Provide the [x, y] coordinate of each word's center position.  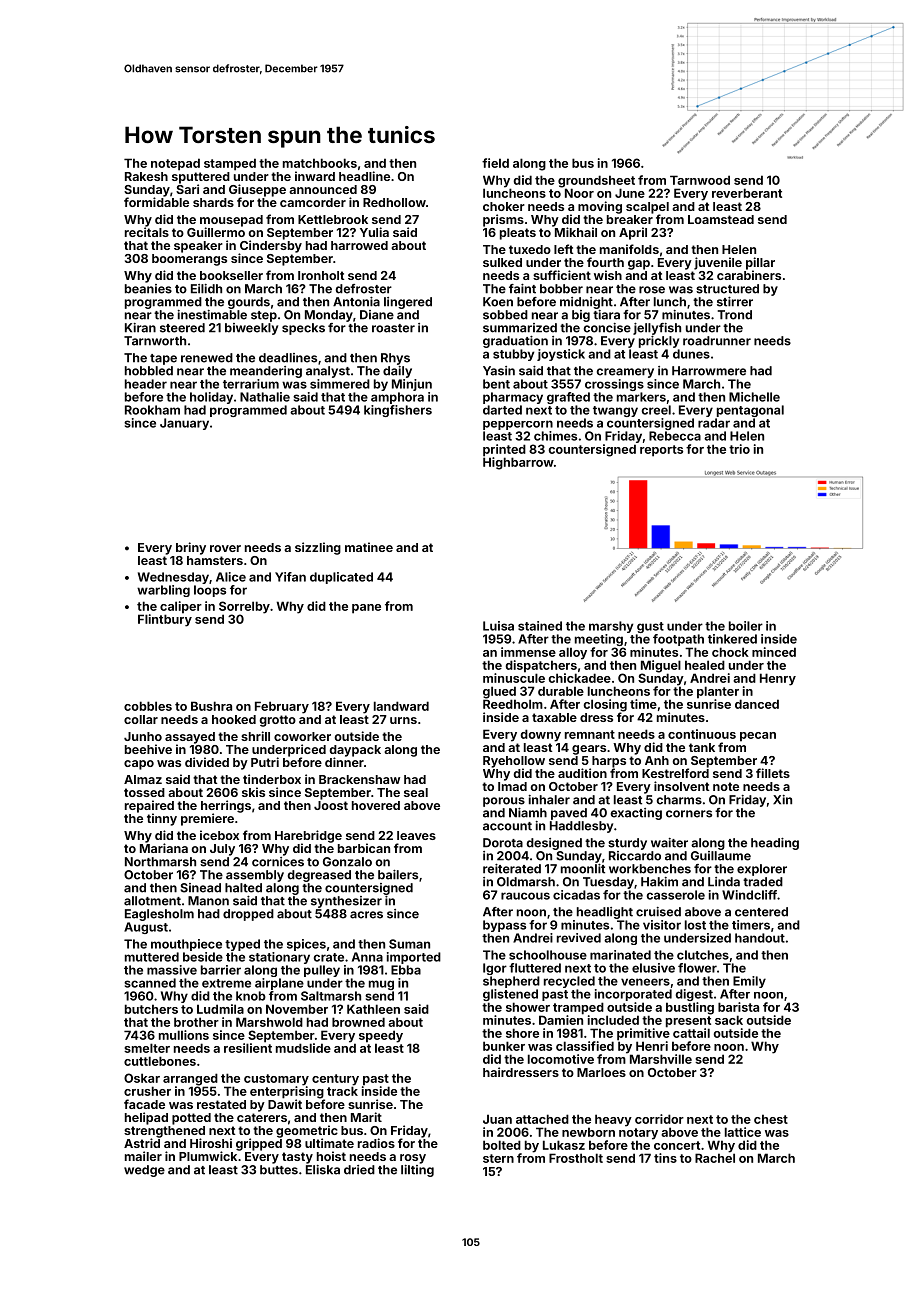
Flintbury [165, 620]
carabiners [749, 275]
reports [661, 451]
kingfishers [398, 411]
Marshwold [269, 1022]
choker [504, 206]
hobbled [149, 371]
